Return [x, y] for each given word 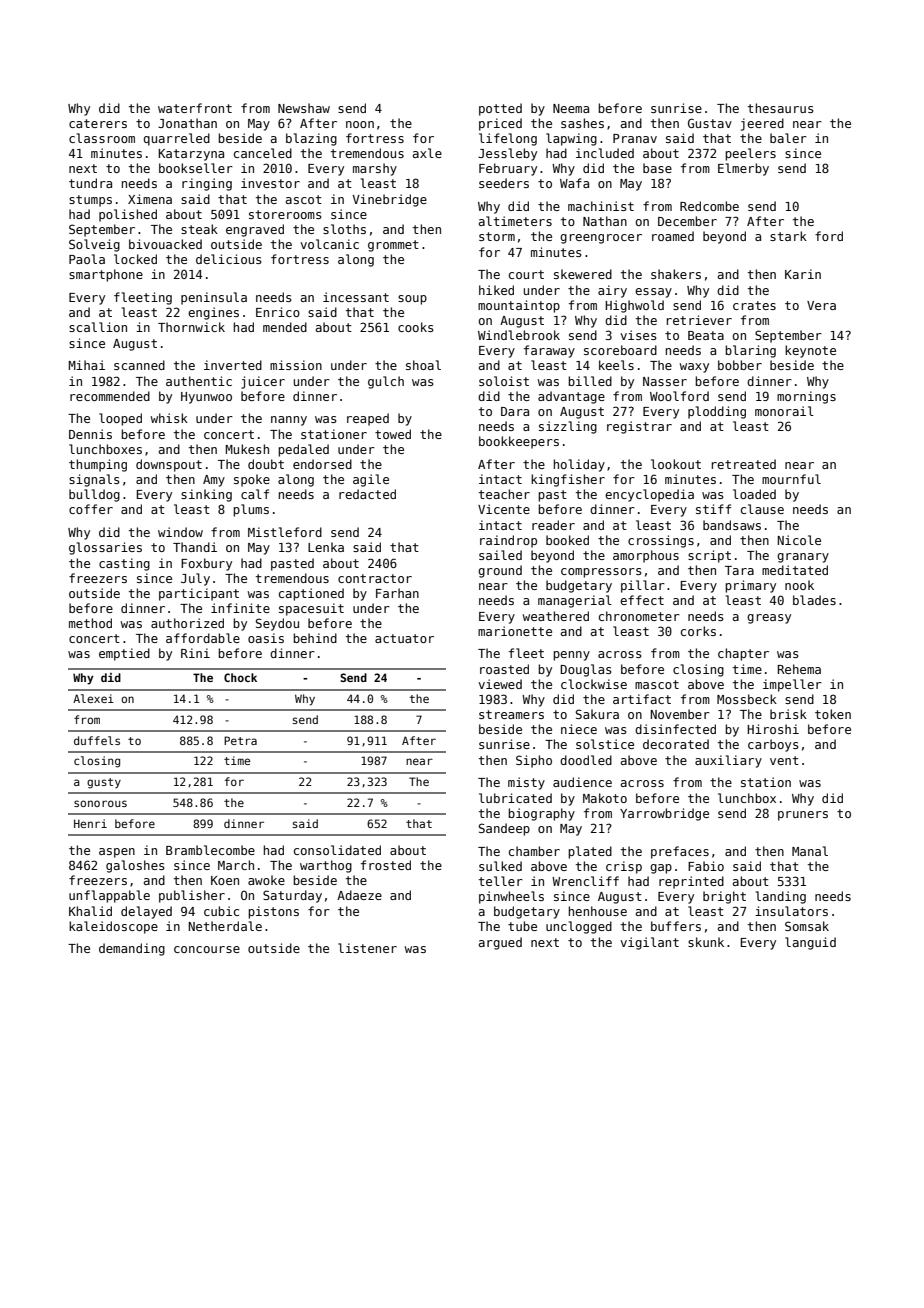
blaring [750, 351]
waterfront [195, 108]
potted [500, 109]
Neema [571, 108]
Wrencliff [585, 881]
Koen [225, 880]
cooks [416, 327]
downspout [169, 465]
